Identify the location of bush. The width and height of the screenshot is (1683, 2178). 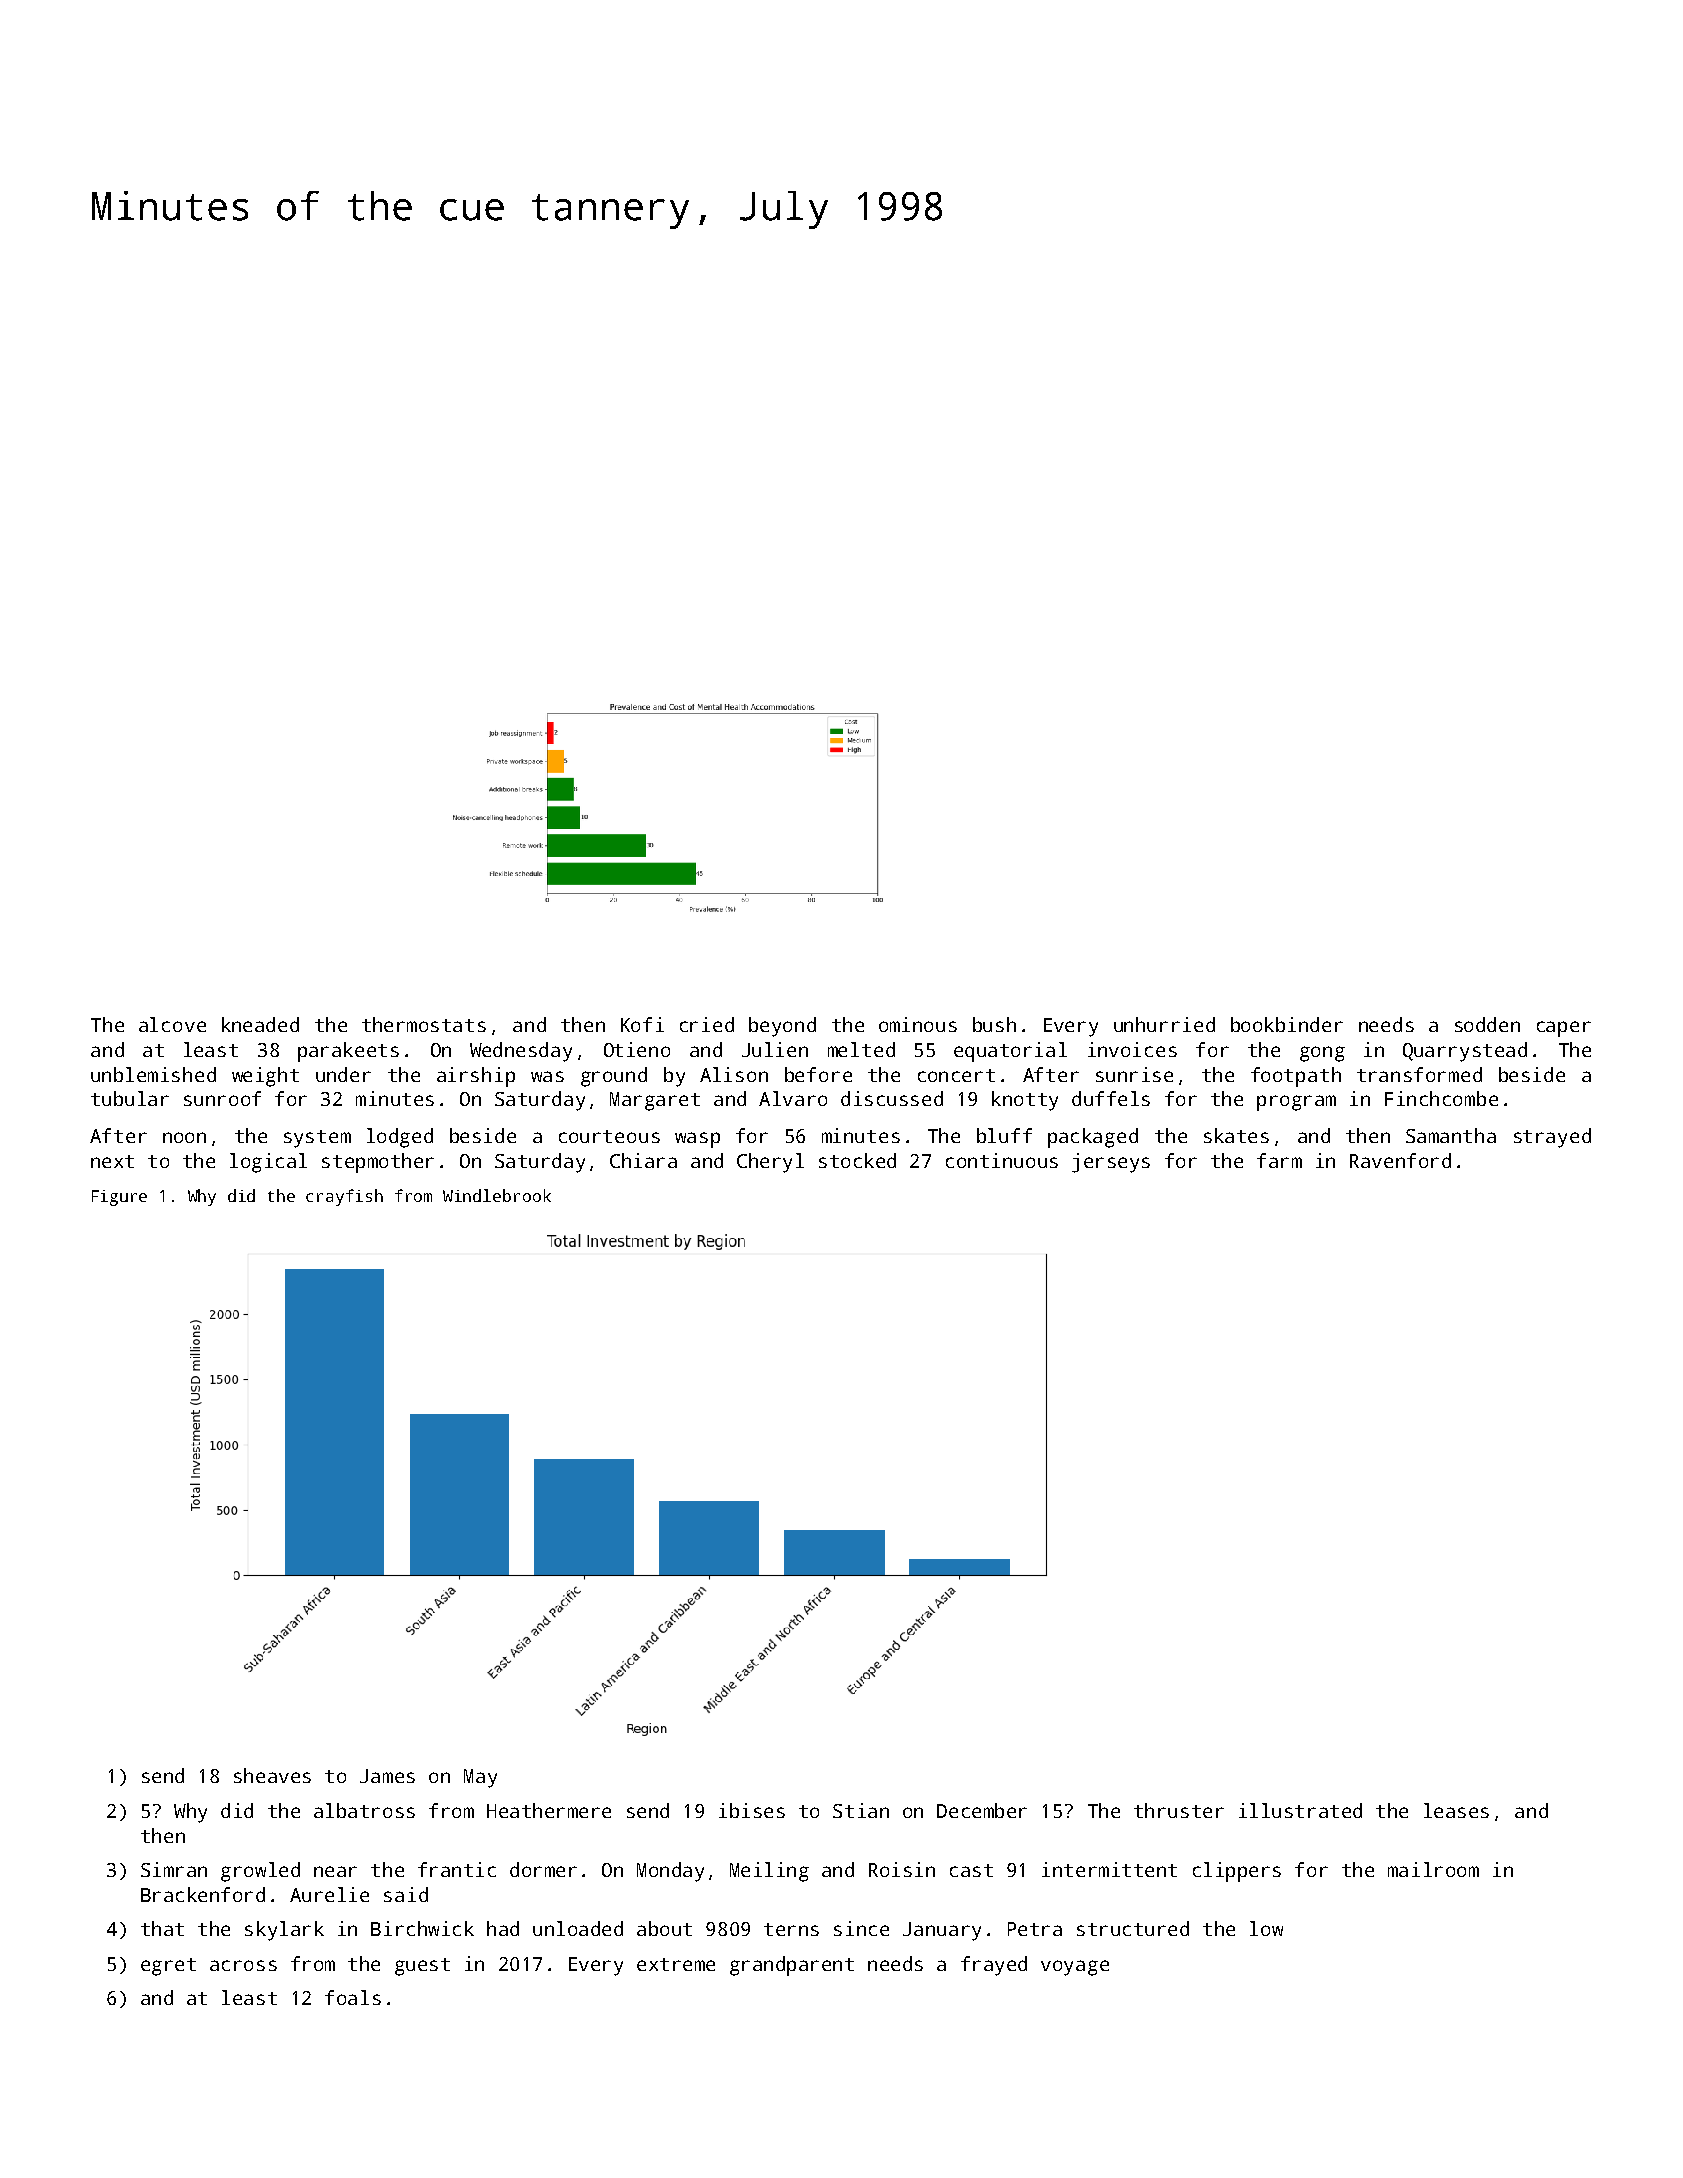
(994, 1024).
